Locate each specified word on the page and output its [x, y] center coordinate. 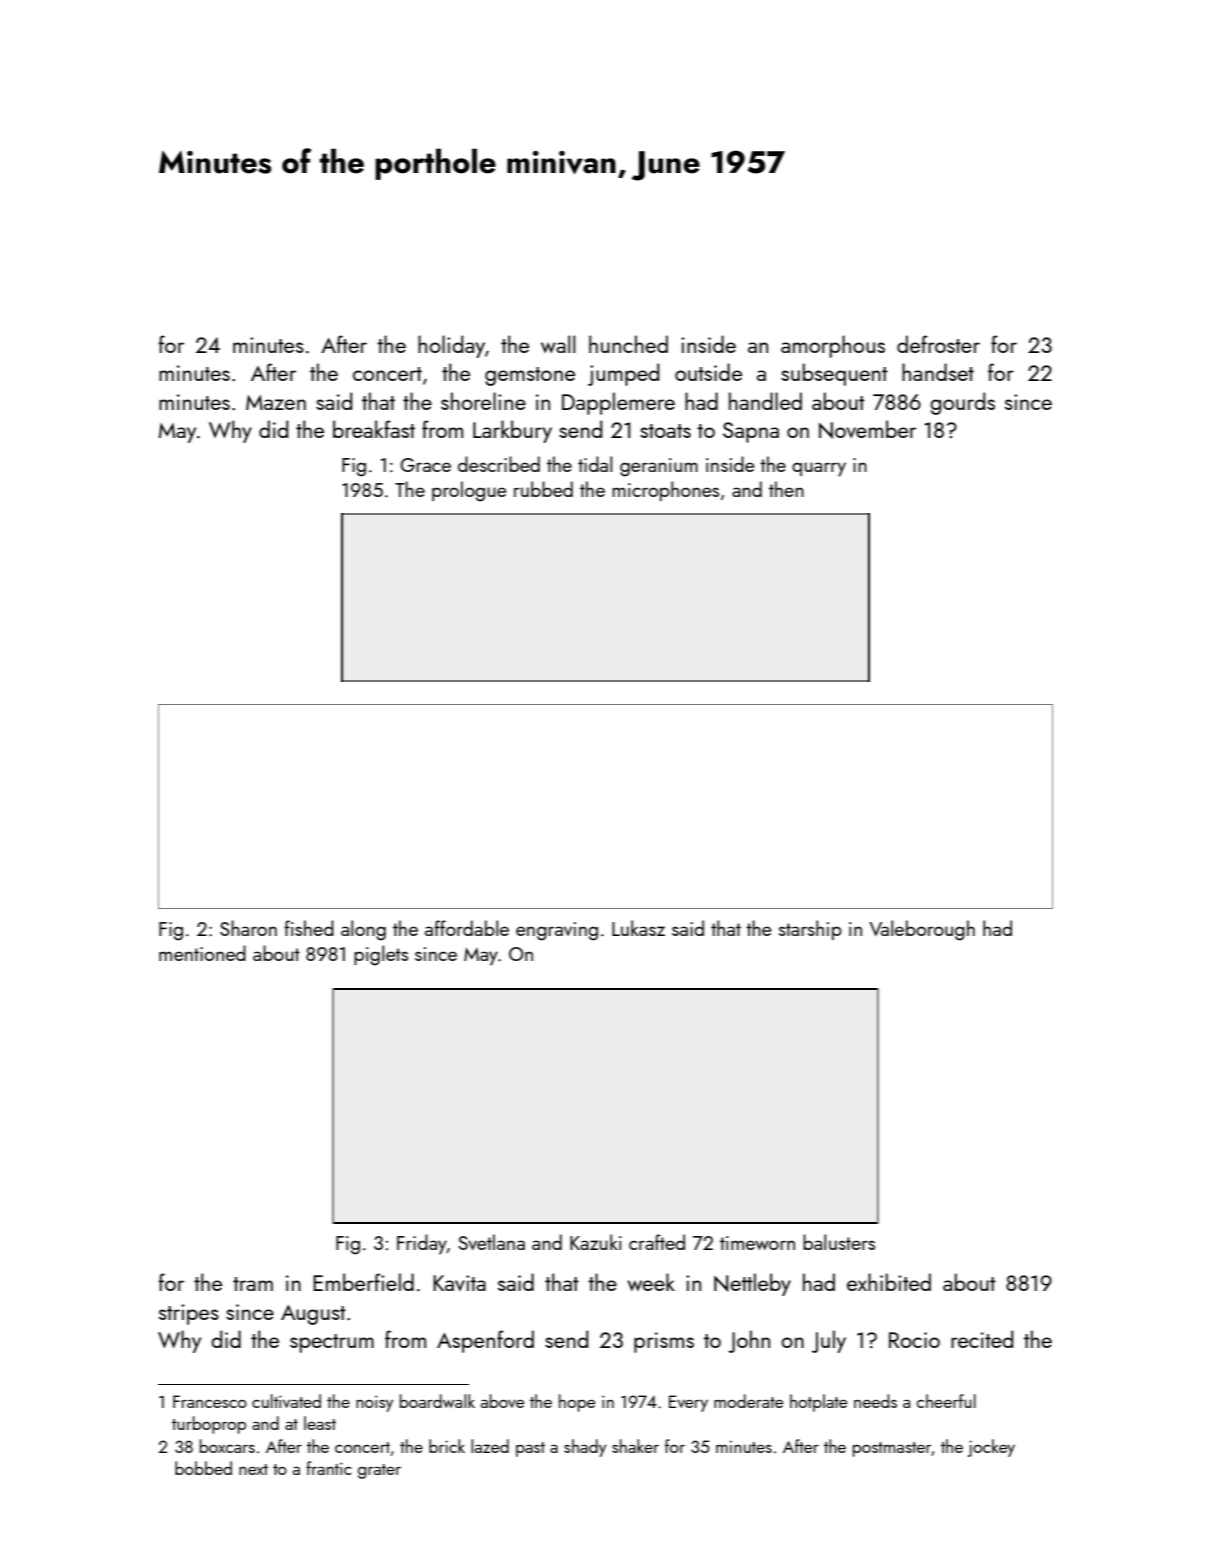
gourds [962, 403]
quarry [819, 469]
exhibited [889, 1282]
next [253, 1469]
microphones [665, 491]
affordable [467, 928]
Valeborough [922, 930]
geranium [659, 467]
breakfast [374, 429]
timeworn [757, 1243]
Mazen [276, 402]
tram [253, 1284]
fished [309, 928]
